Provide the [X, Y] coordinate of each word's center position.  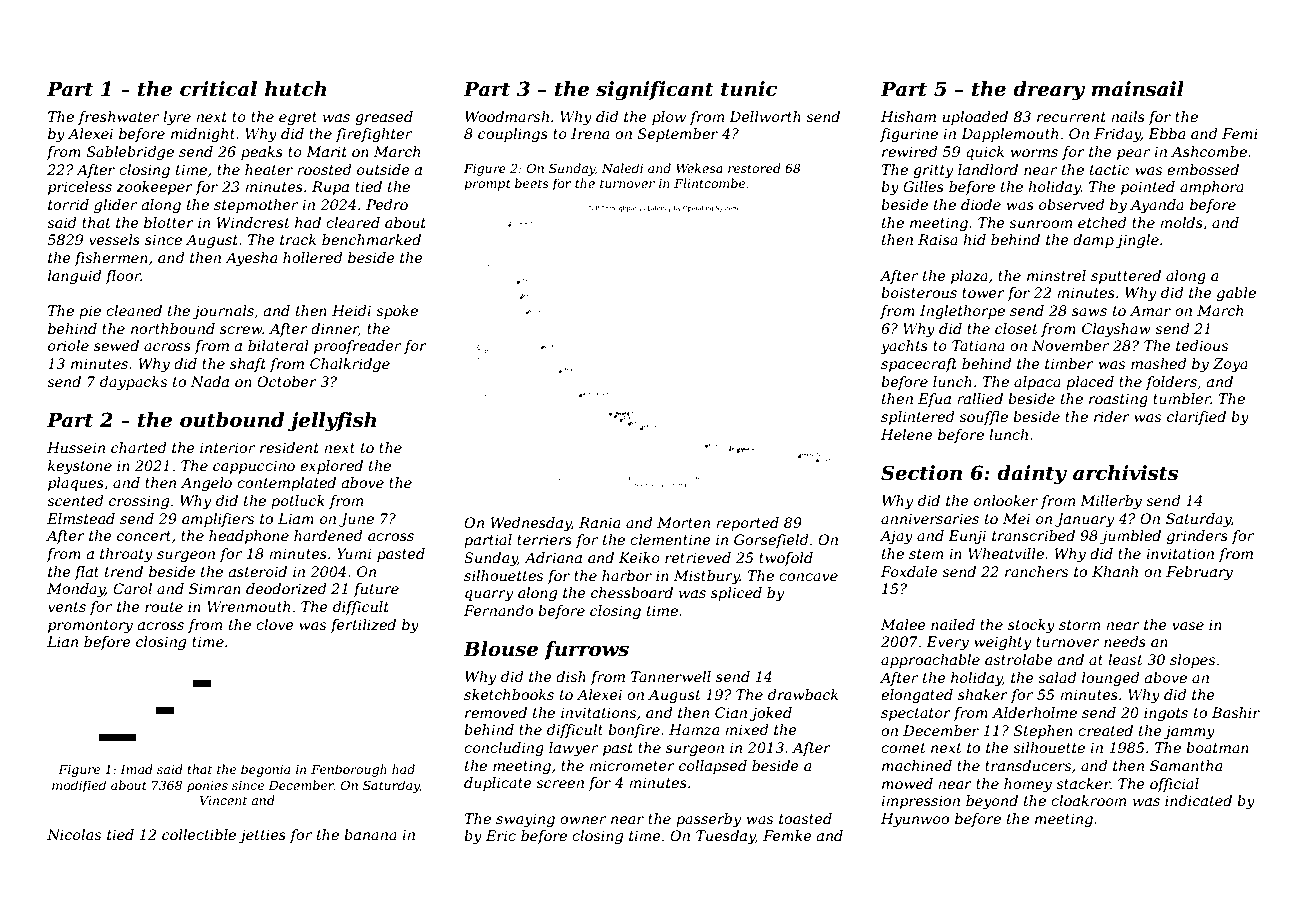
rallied [980, 398]
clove [275, 624]
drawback [803, 694]
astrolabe [1019, 659]
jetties [262, 836]
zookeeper [154, 188]
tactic [1110, 169]
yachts [904, 347]
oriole [68, 345]
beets [532, 183]
